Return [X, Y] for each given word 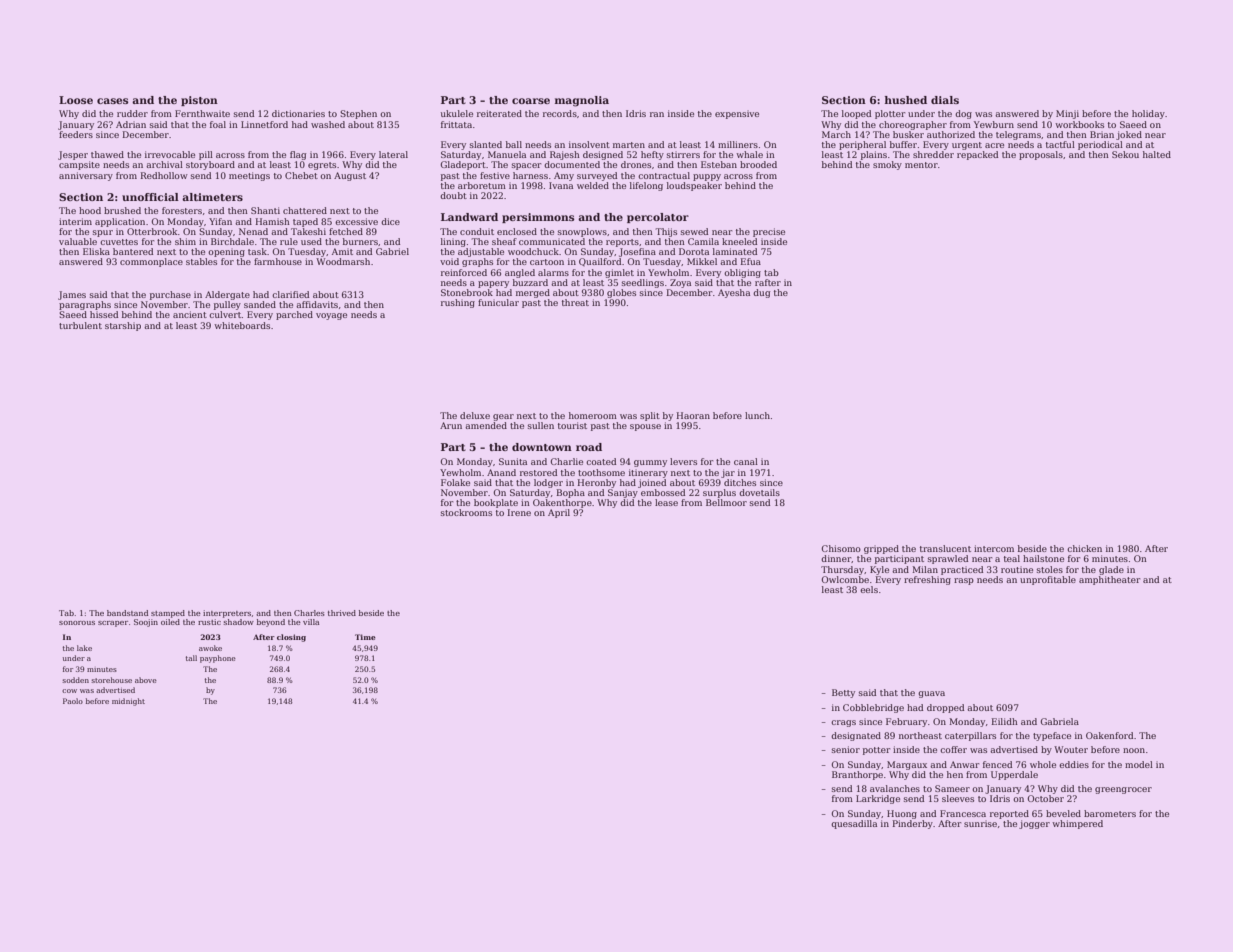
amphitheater [1109, 580]
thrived [342, 613]
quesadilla [854, 824]
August [350, 176]
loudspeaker [694, 186]
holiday [1148, 114]
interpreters [227, 614]
